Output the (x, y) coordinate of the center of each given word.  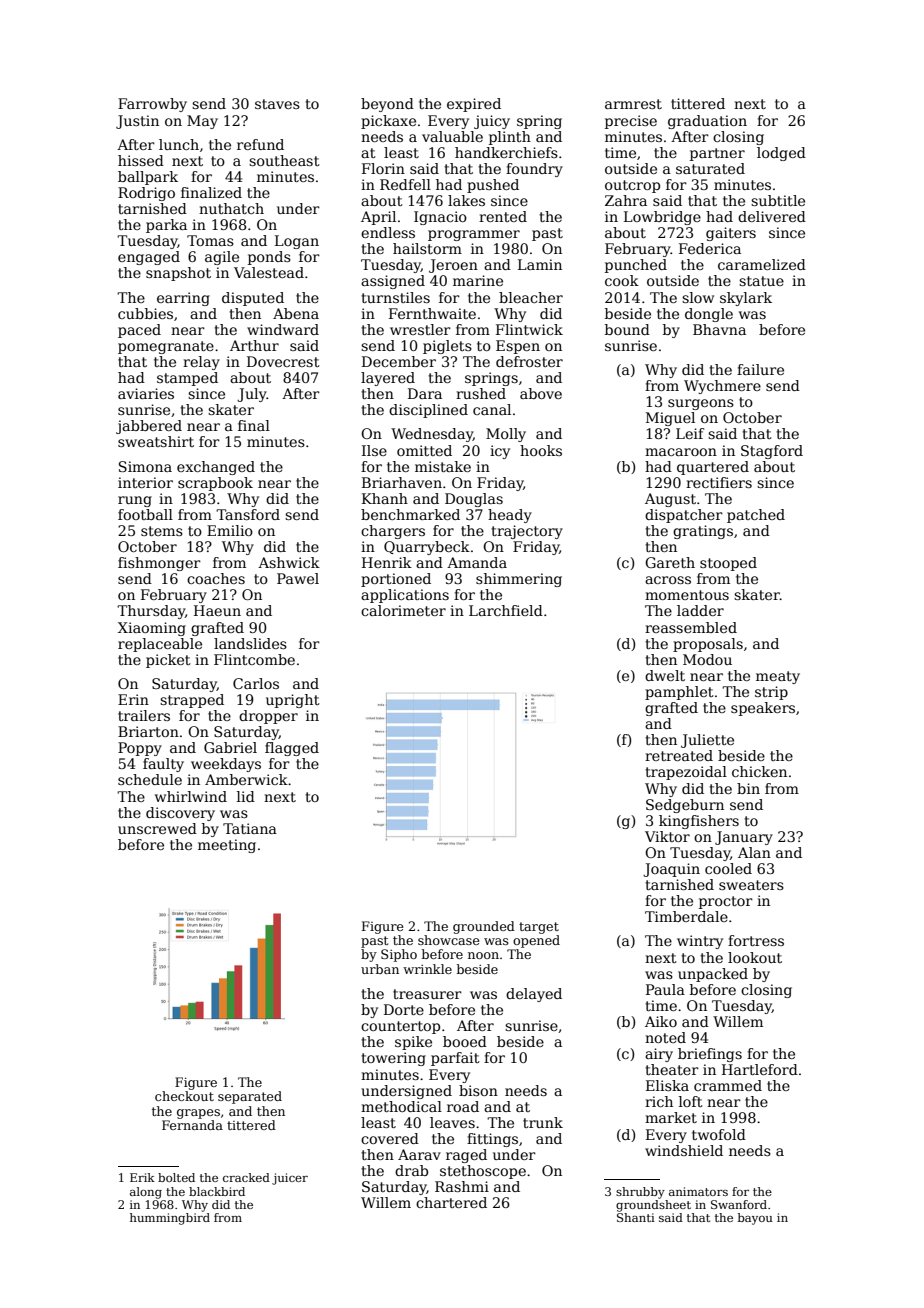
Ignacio (440, 218)
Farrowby (152, 105)
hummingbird (170, 1219)
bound (627, 329)
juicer (290, 1179)
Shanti (636, 1217)
